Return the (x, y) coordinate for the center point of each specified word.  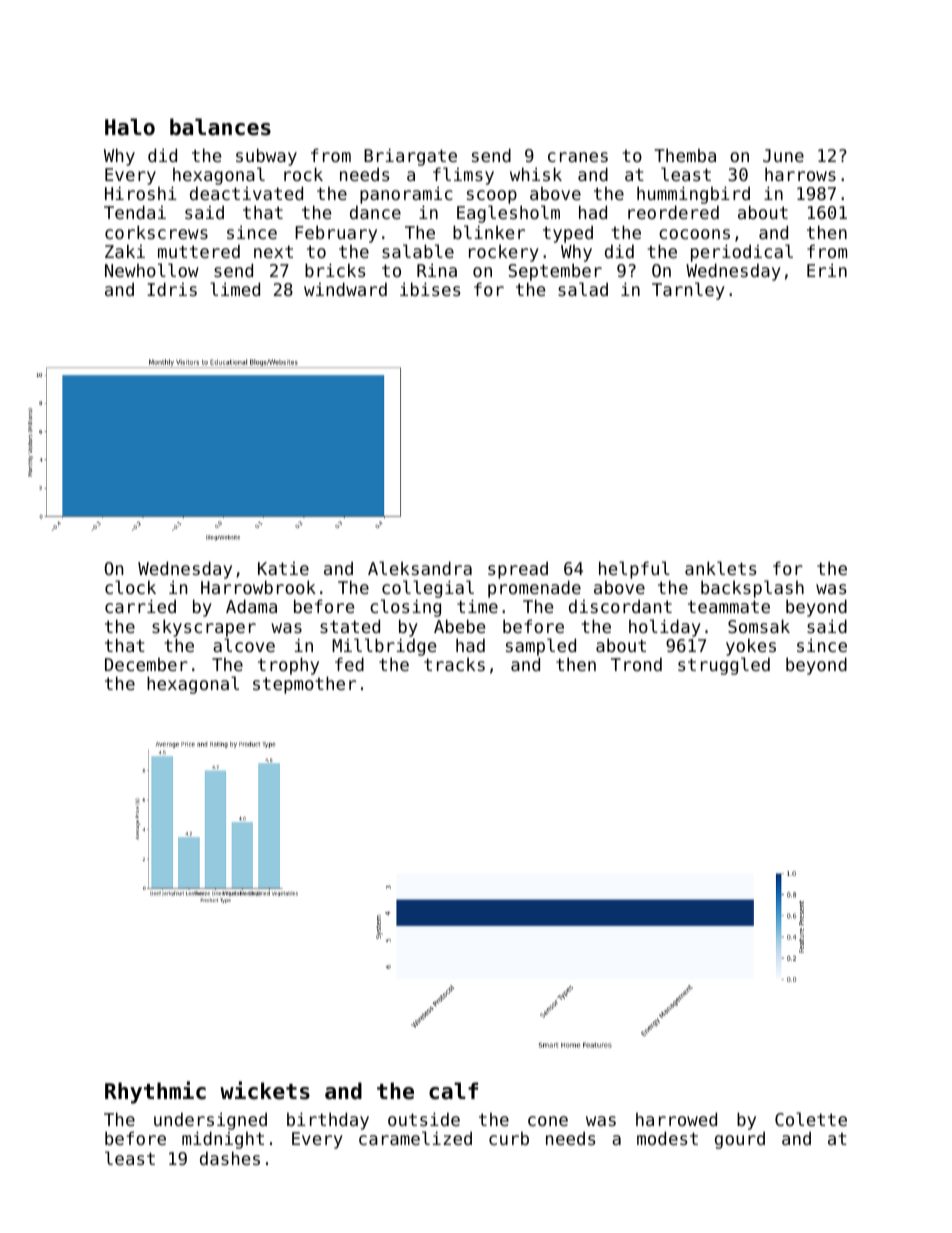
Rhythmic (155, 1092)
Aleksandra (420, 568)
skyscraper (204, 628)
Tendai (135, 212)
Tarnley (688, 291)
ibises (430, 289)
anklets (720, 568)
